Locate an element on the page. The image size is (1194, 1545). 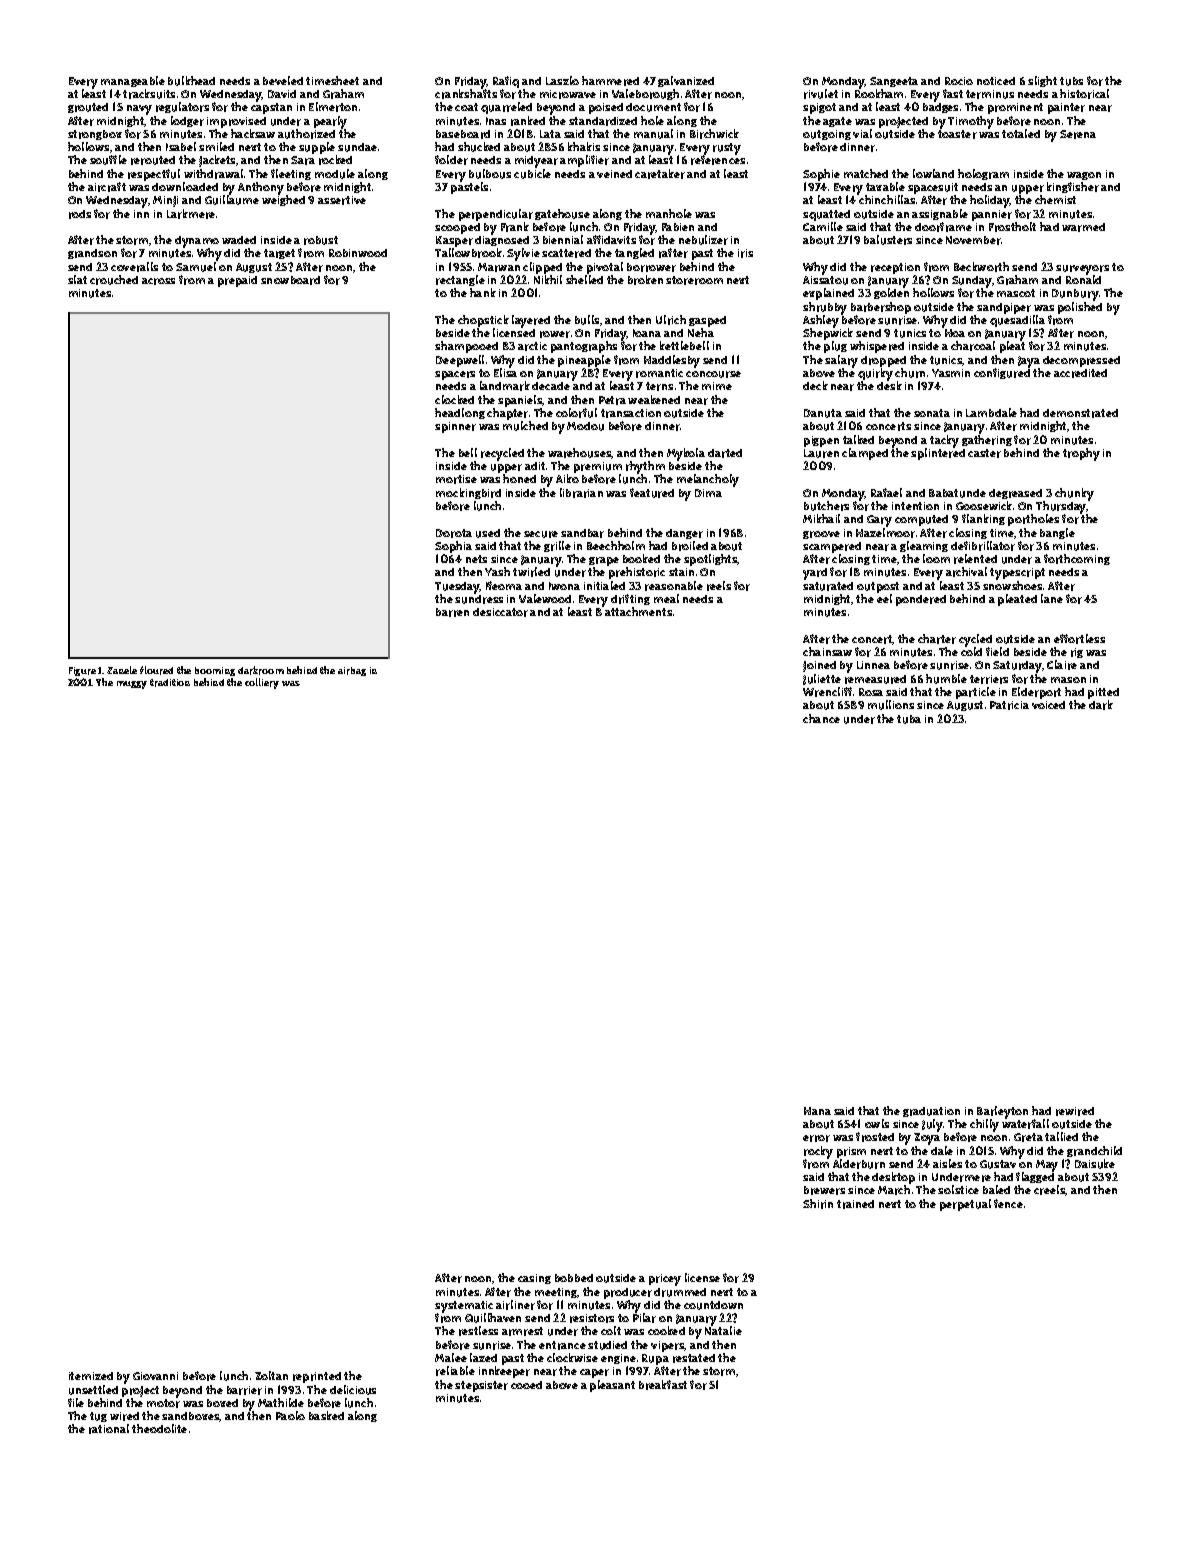
Rafiq is located at coordinates (506, 82).
